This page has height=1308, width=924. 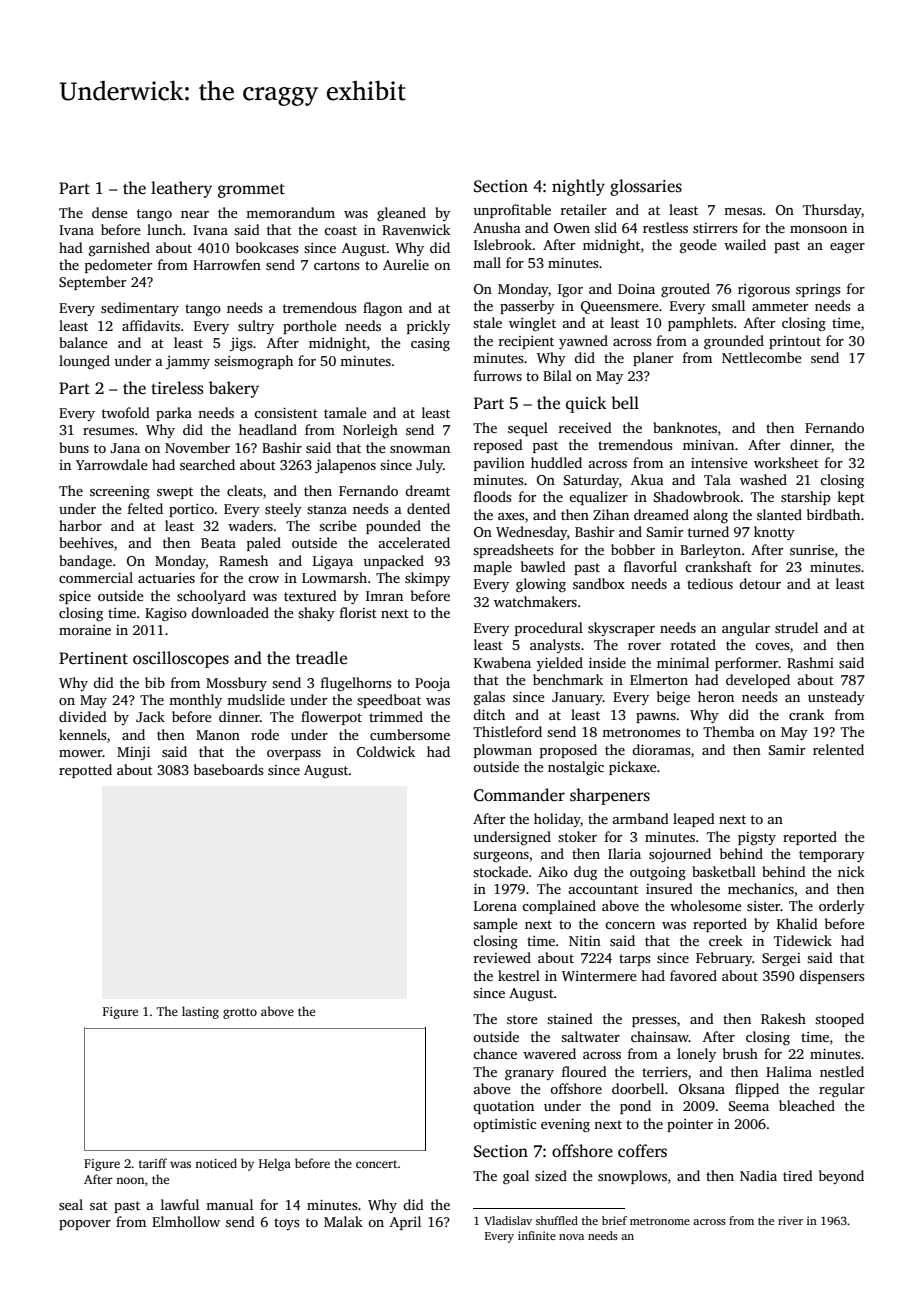 I want to click on Elmhollow, so click(x=186, y=1221).
